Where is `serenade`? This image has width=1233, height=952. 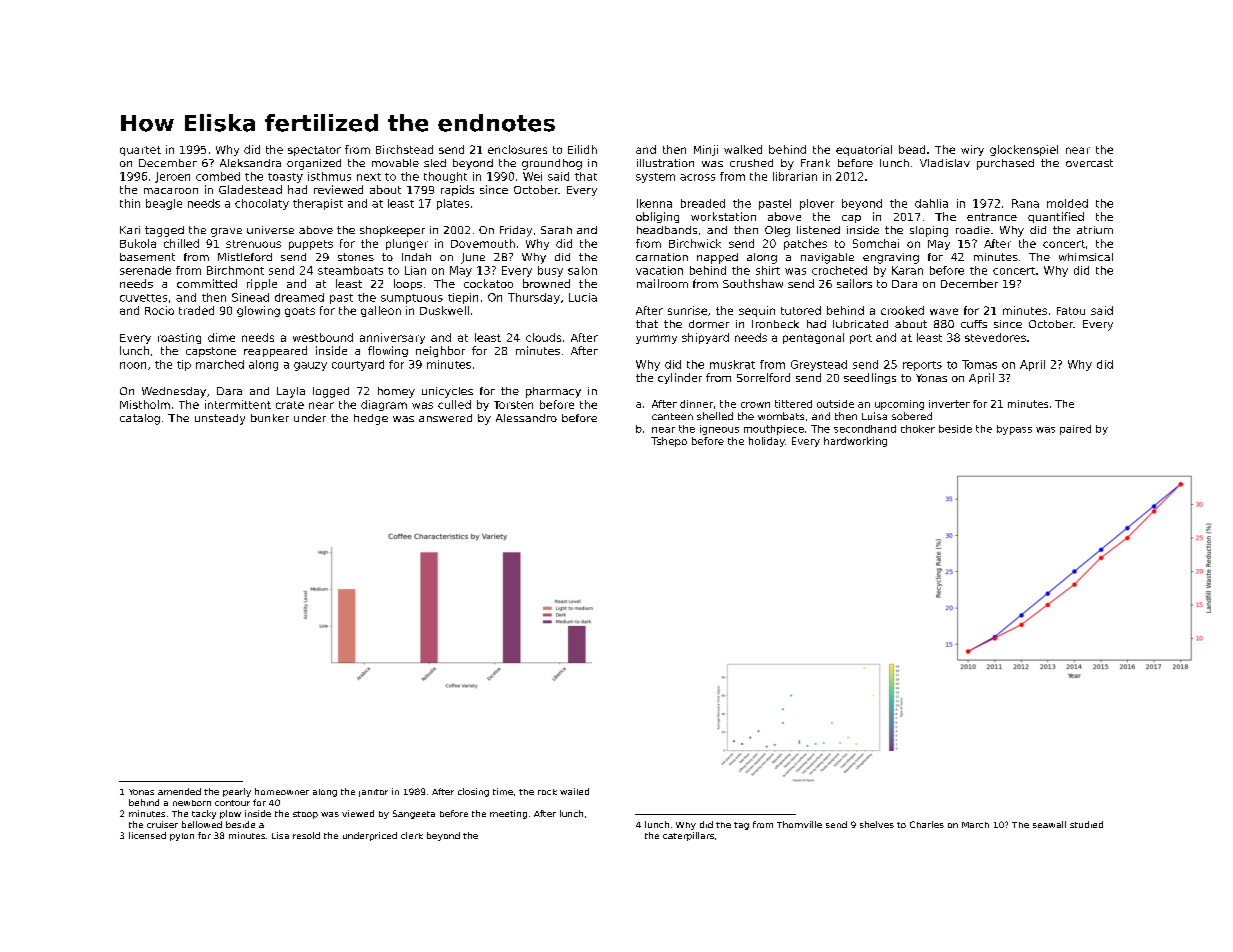 serenade is located at coordinates (145, 270).
